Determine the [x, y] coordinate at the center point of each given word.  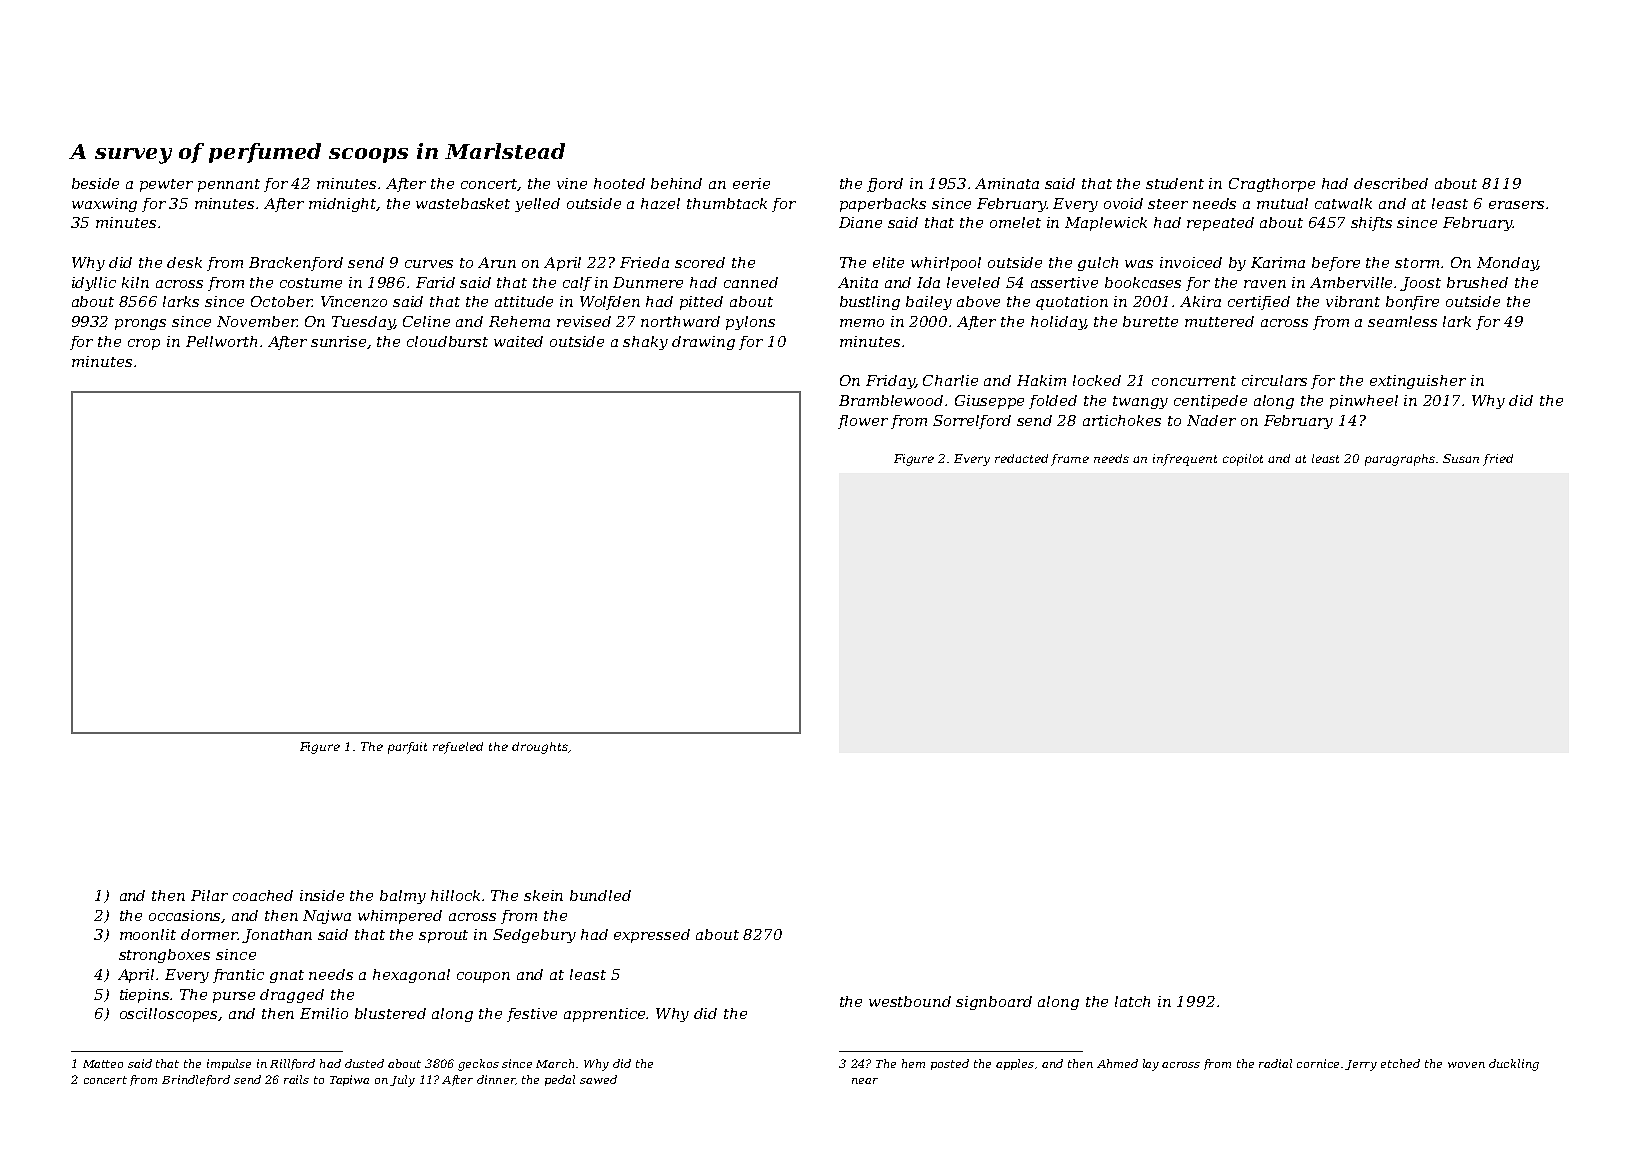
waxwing [104, 205]
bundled [600, 895]
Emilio [324, 1013]
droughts [540, 748]
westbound [910, 1001]
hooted [619, 183]
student [1175, 183]
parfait [407, 748]
